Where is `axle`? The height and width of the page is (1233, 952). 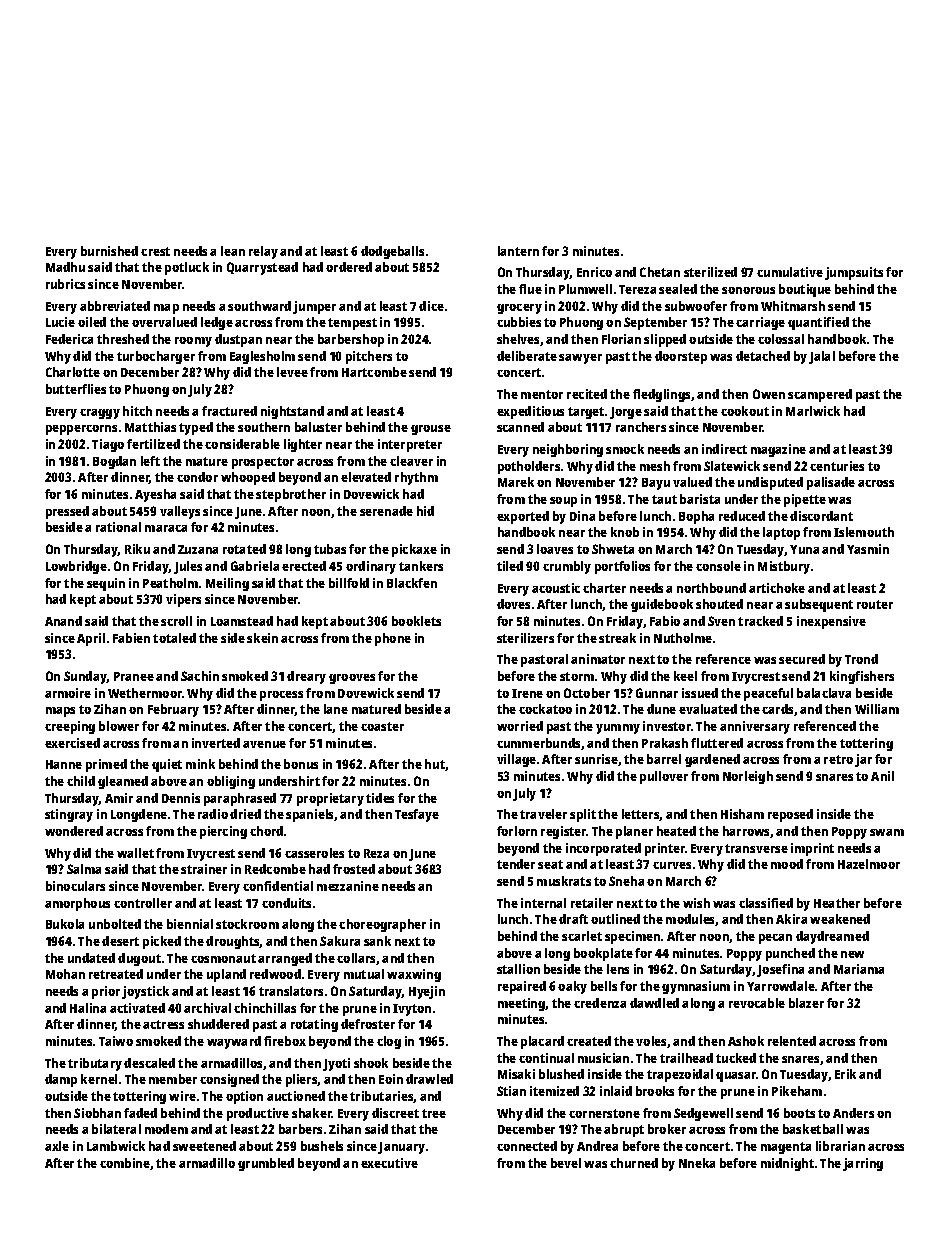
axle is located at coordinates (57, 1146).
